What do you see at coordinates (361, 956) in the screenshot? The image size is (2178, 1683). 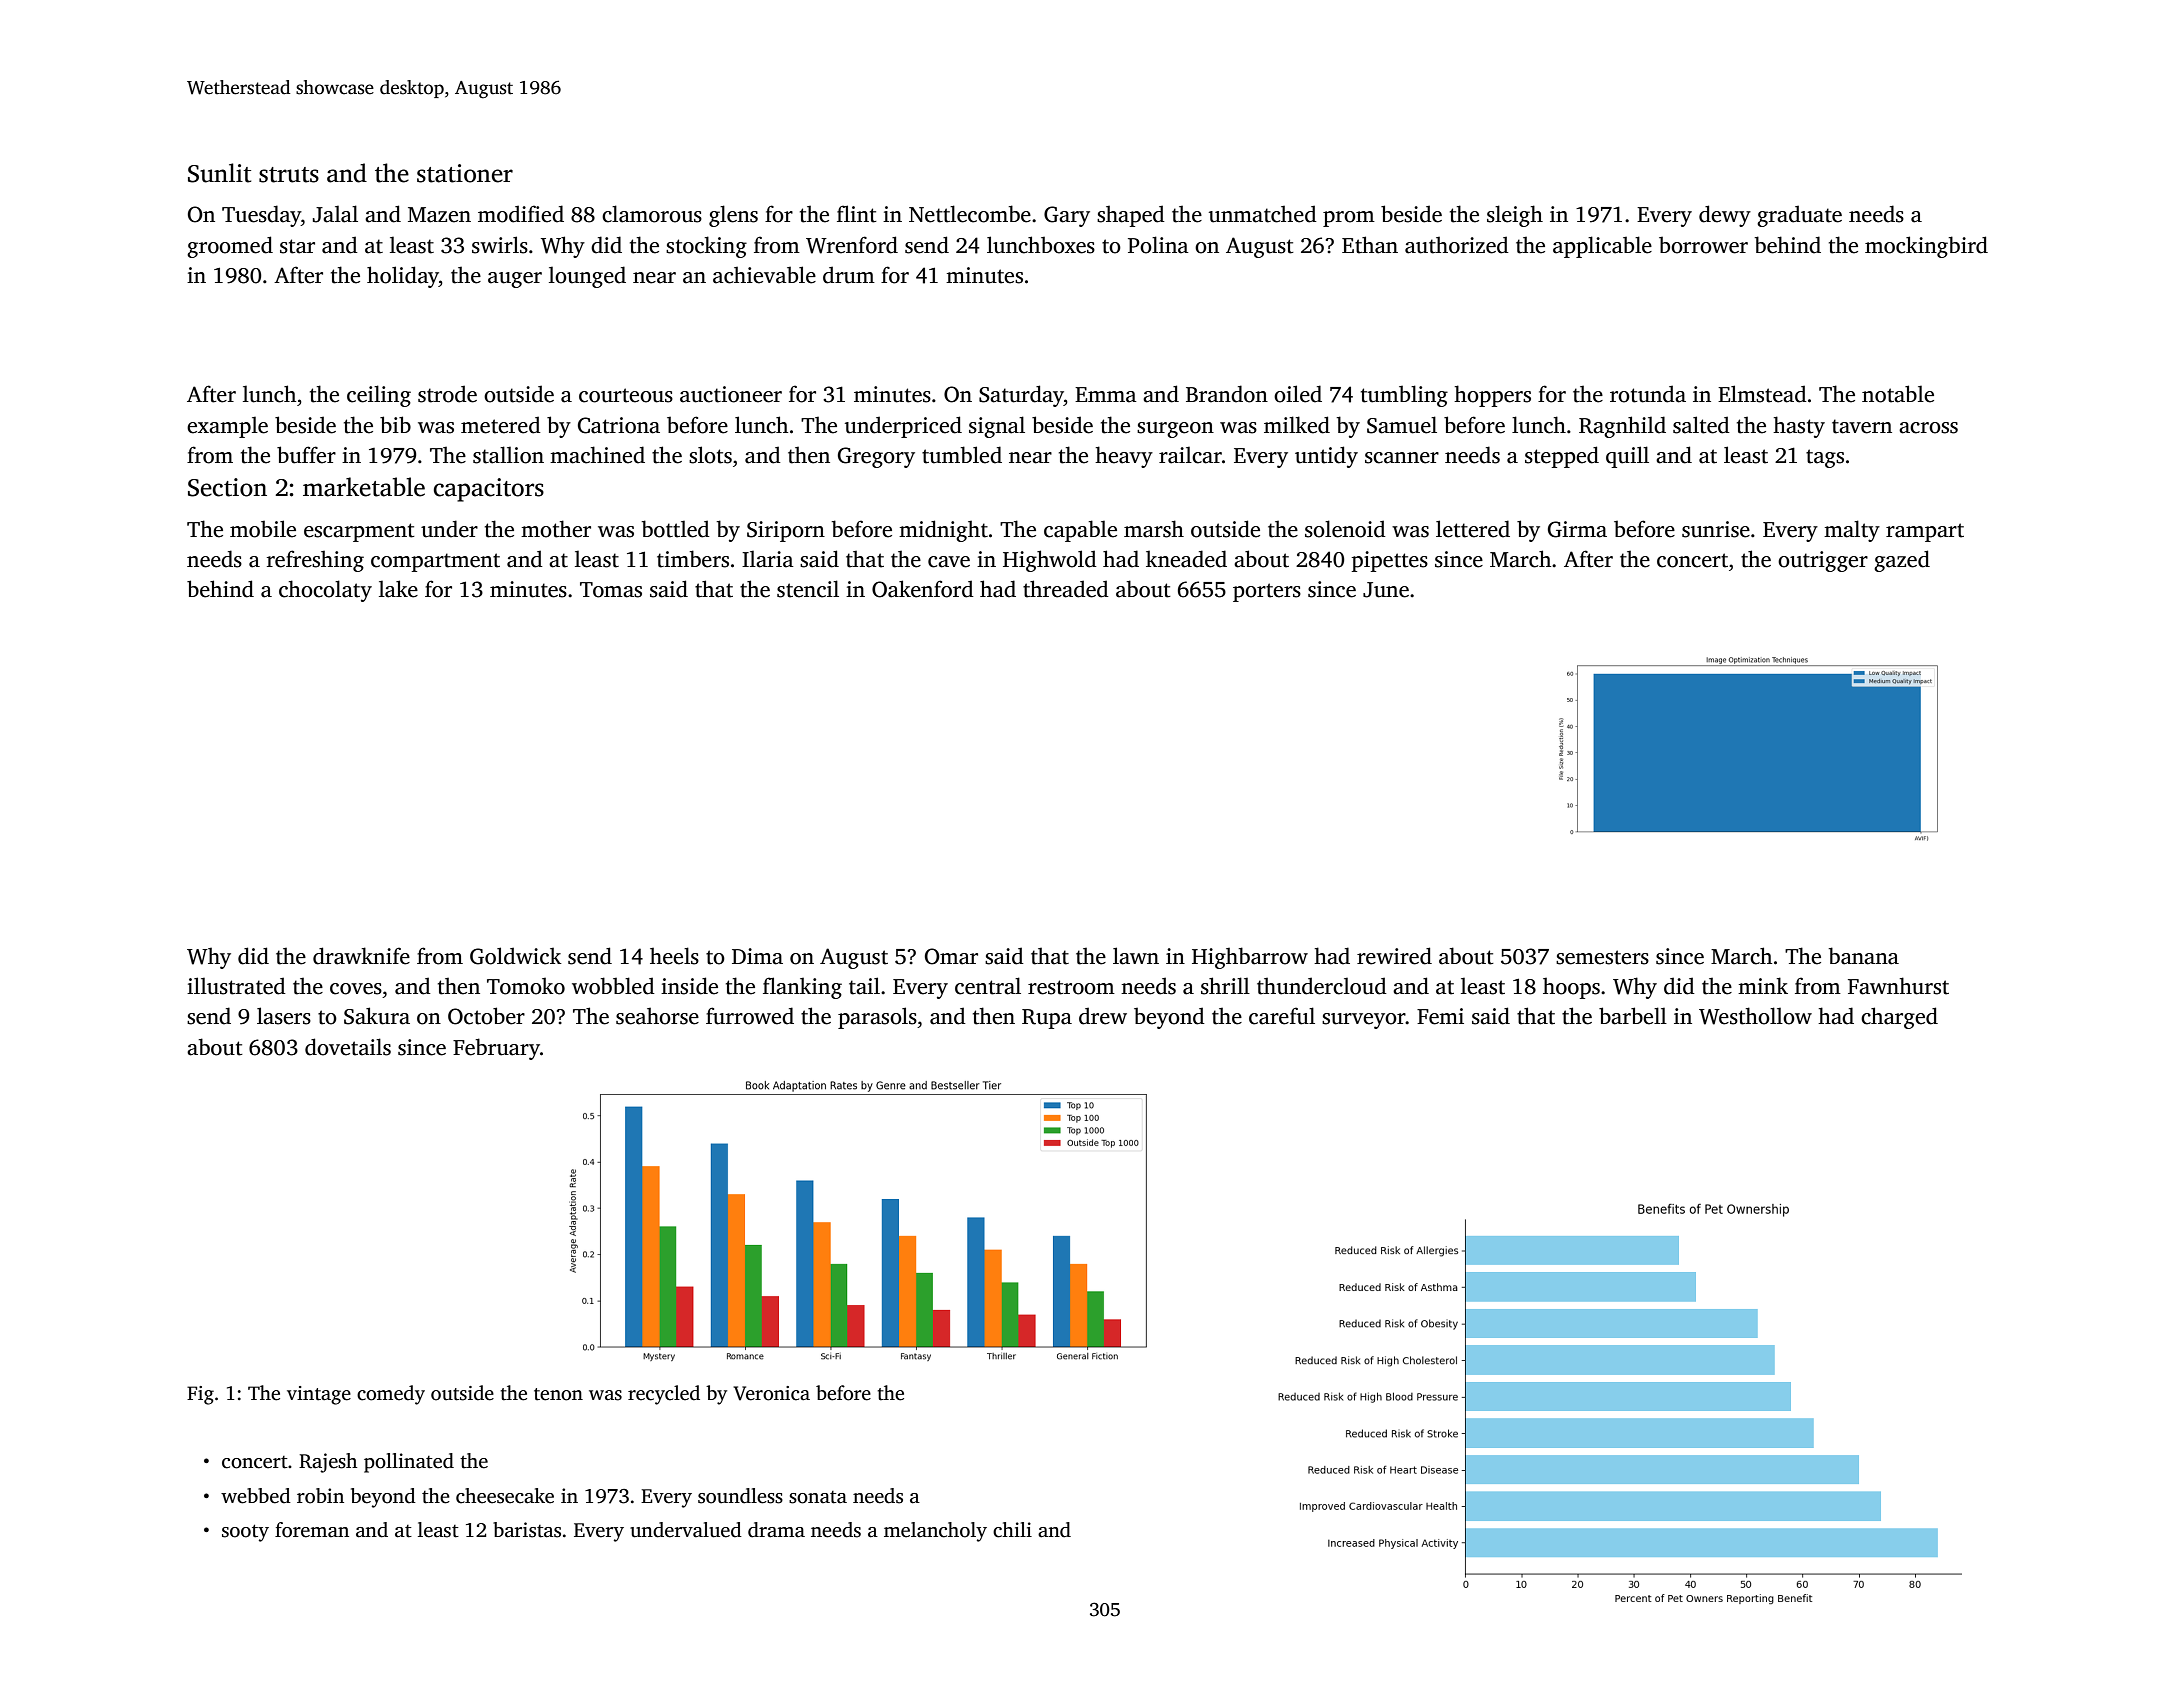 I see `drawknife` at bounding box center [361, 956].
